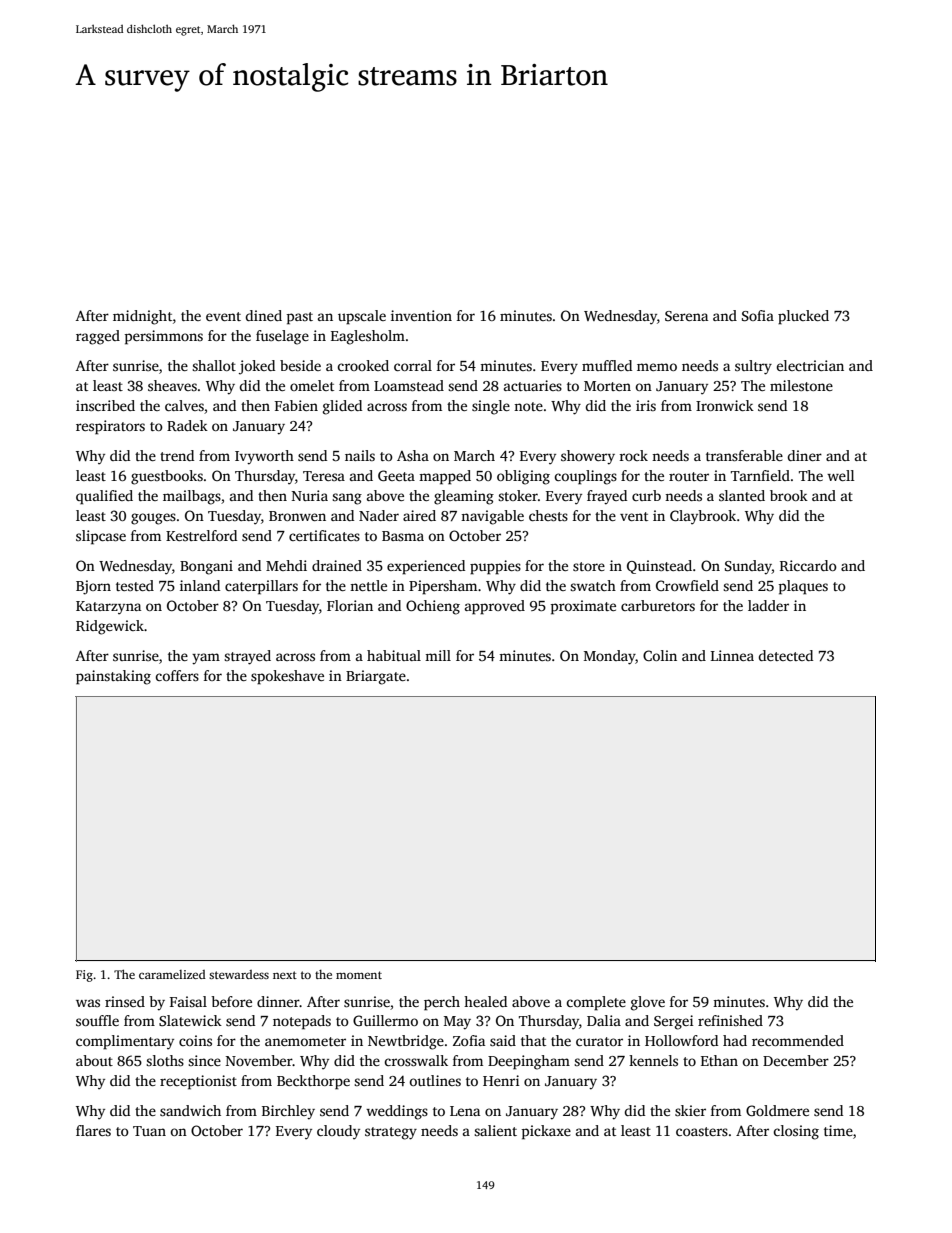  What do you see at coordinates (589, 566) in the screenshot?
I see `store` at bounding box center [589, 566].
